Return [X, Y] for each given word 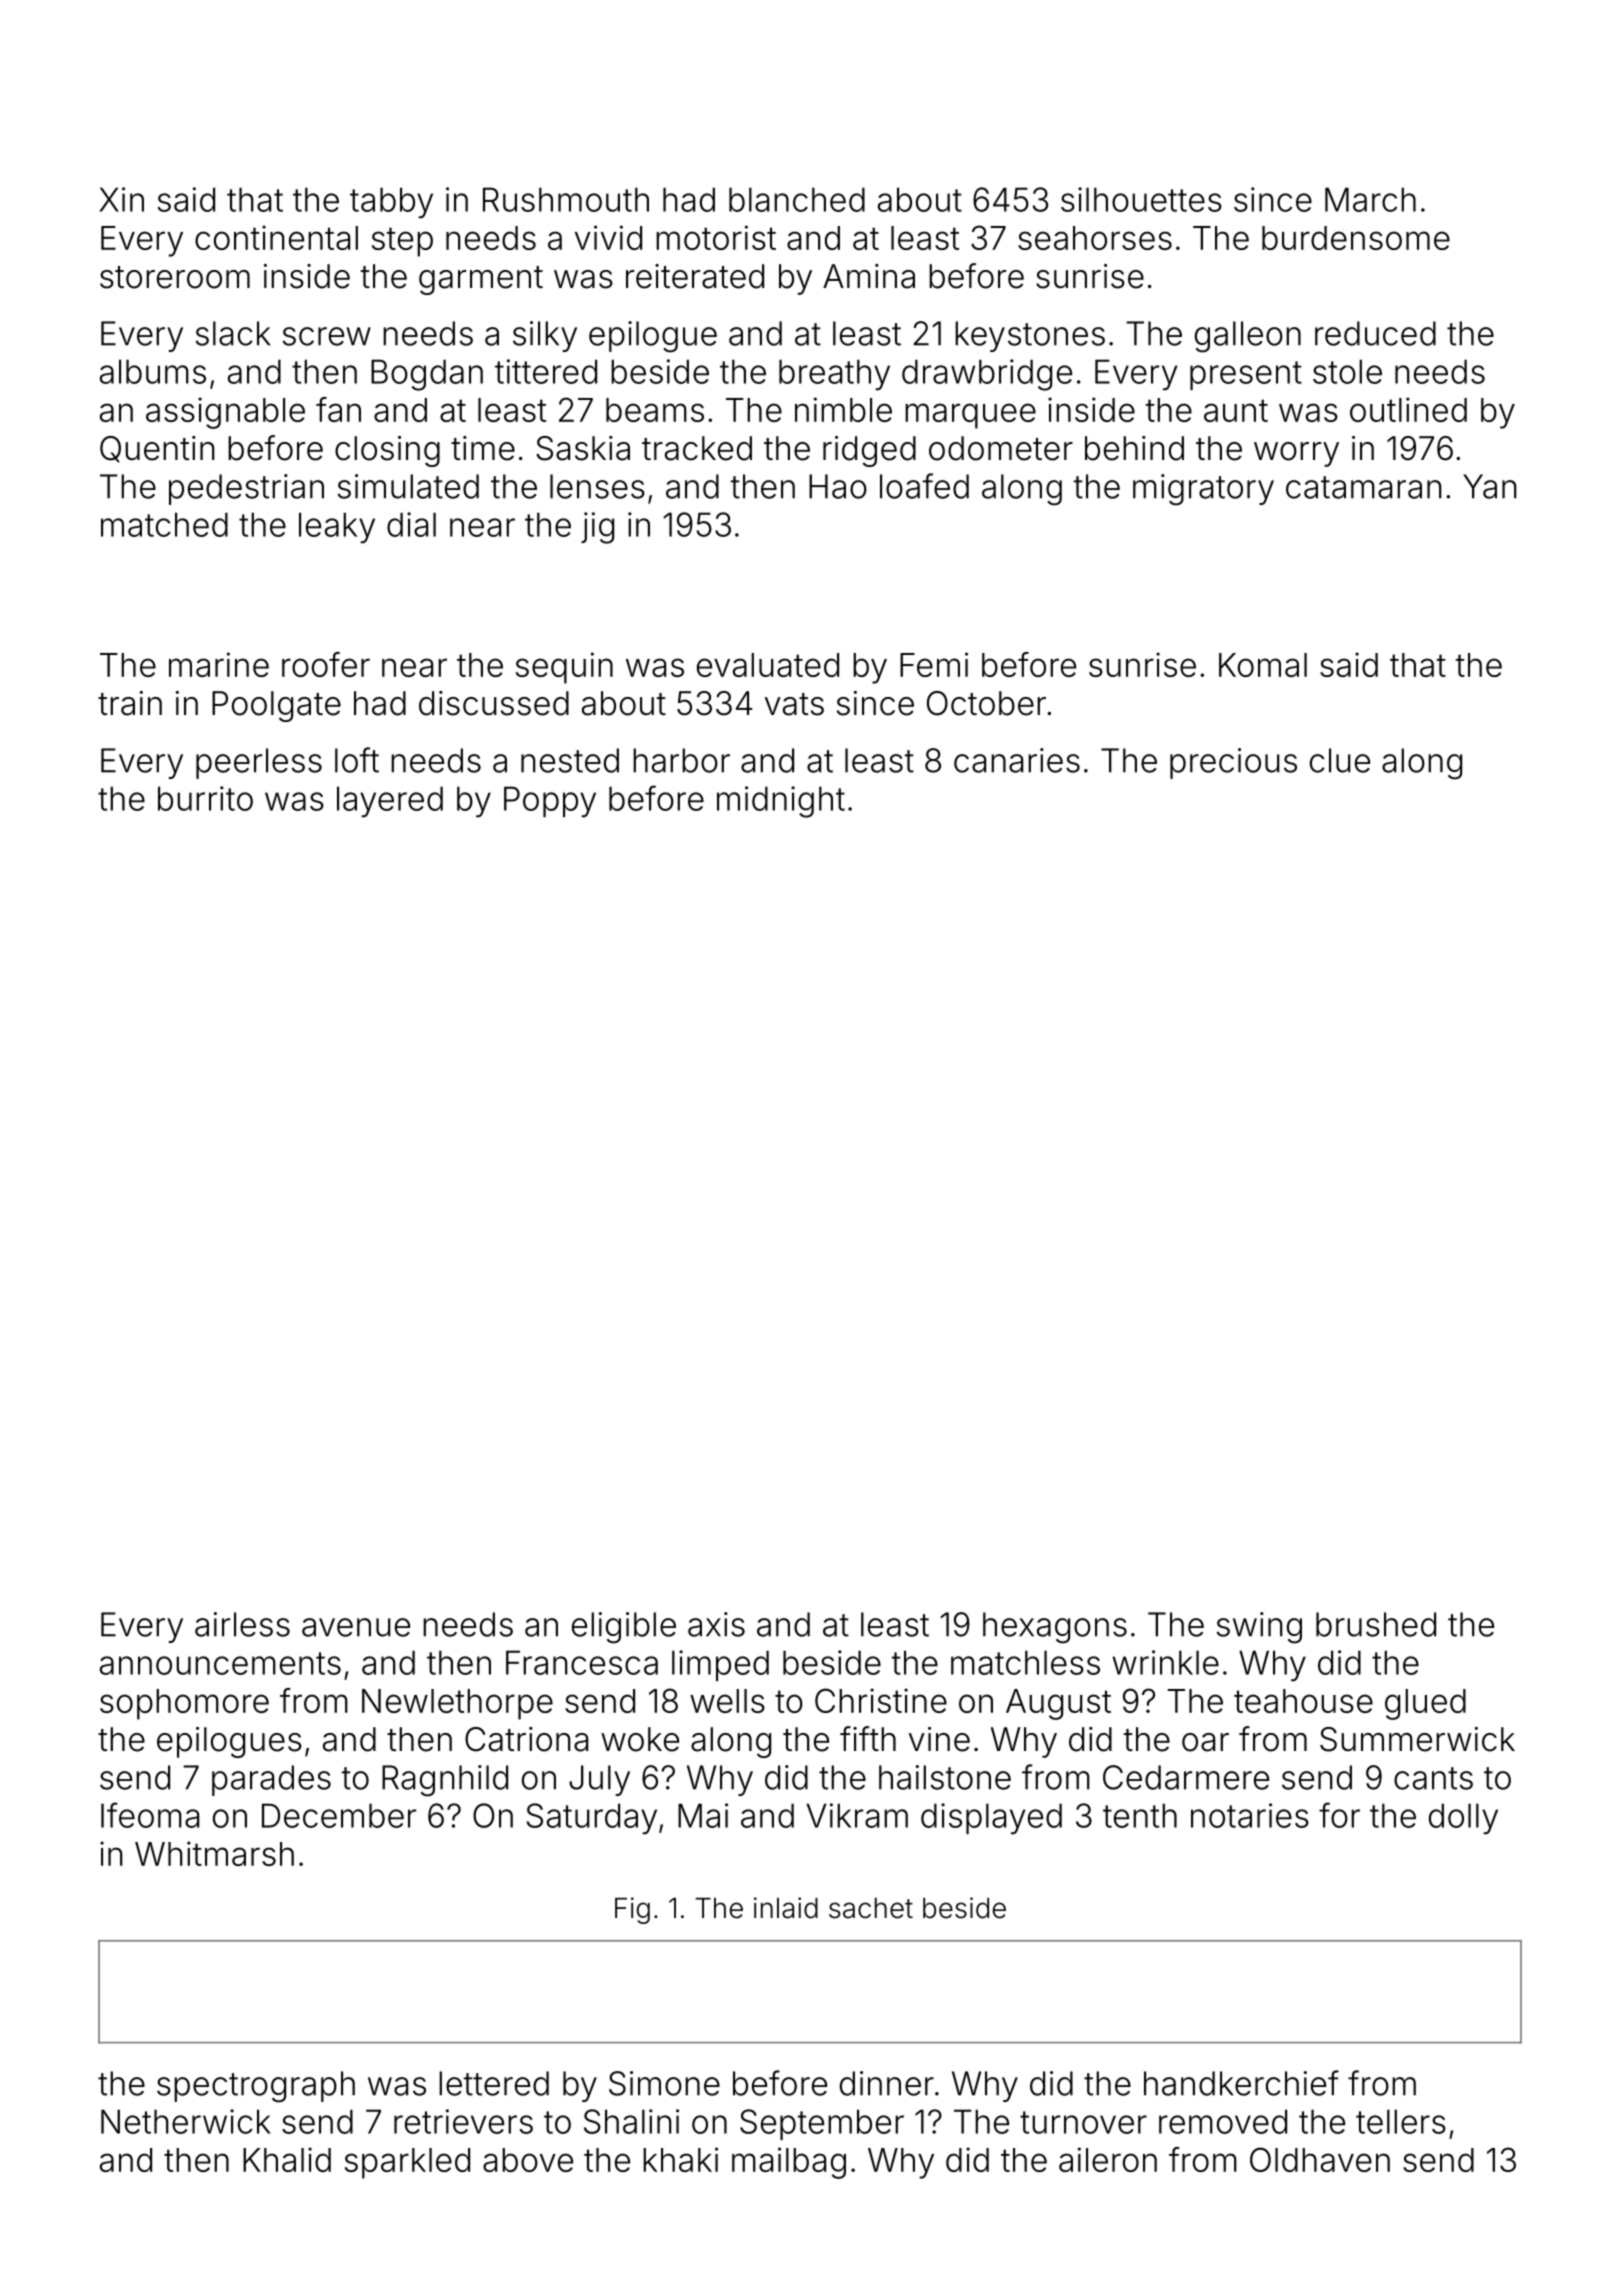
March [1370, 199]
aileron [1108, 2159]
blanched [797, 199]
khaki [680, 2159]
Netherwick [186, 2121]
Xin [121, 199]
